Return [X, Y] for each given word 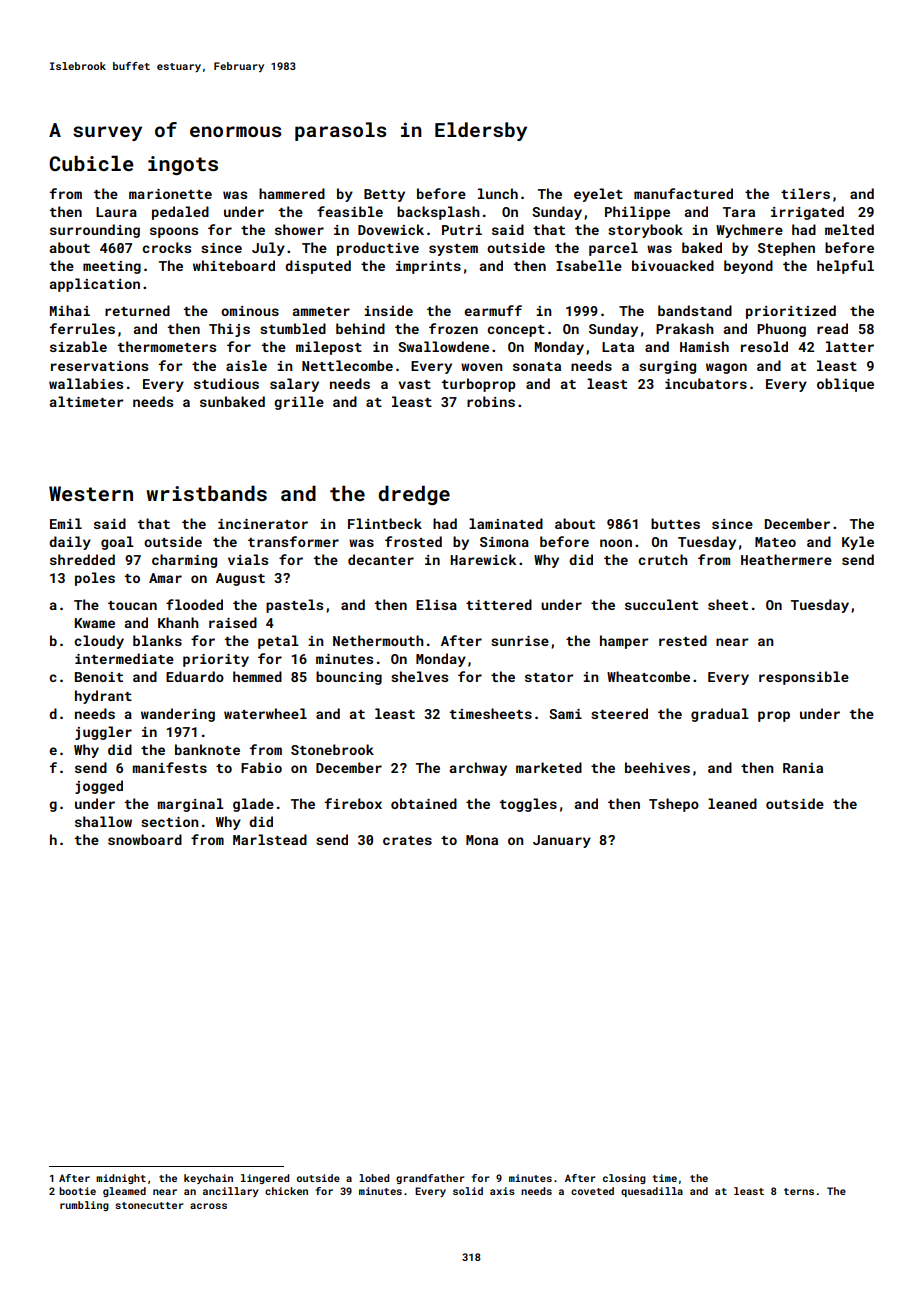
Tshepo [674, 805]
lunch [498, 193]
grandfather [430, 1179]
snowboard [145, 839]
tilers [805, 193]
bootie [77, 1191]
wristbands [206, 493]
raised [233, 622]
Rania [803, 768]
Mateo [775, 542]
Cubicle [91, 163]
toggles [528, 805]
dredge [414, 495]
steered [619, 713]
